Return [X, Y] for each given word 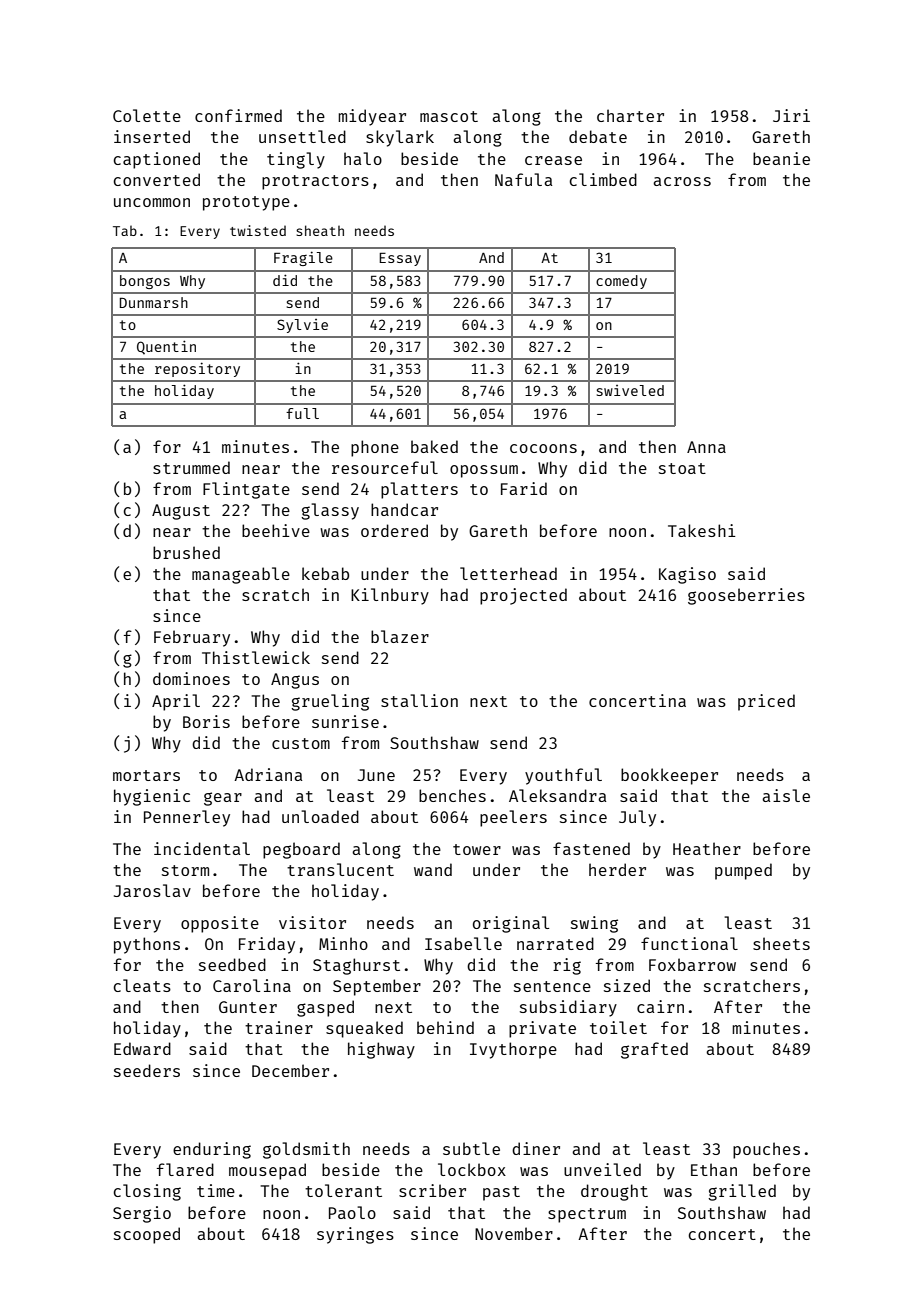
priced [766, 702]
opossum [484, 471]
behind [445, 1027]
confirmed [238, 115]
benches [452, 795]
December [290, 1070]
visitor [312, 922]
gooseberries [746, 596]
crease [553, 160]
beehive [276, 530]
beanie [781, 158]
